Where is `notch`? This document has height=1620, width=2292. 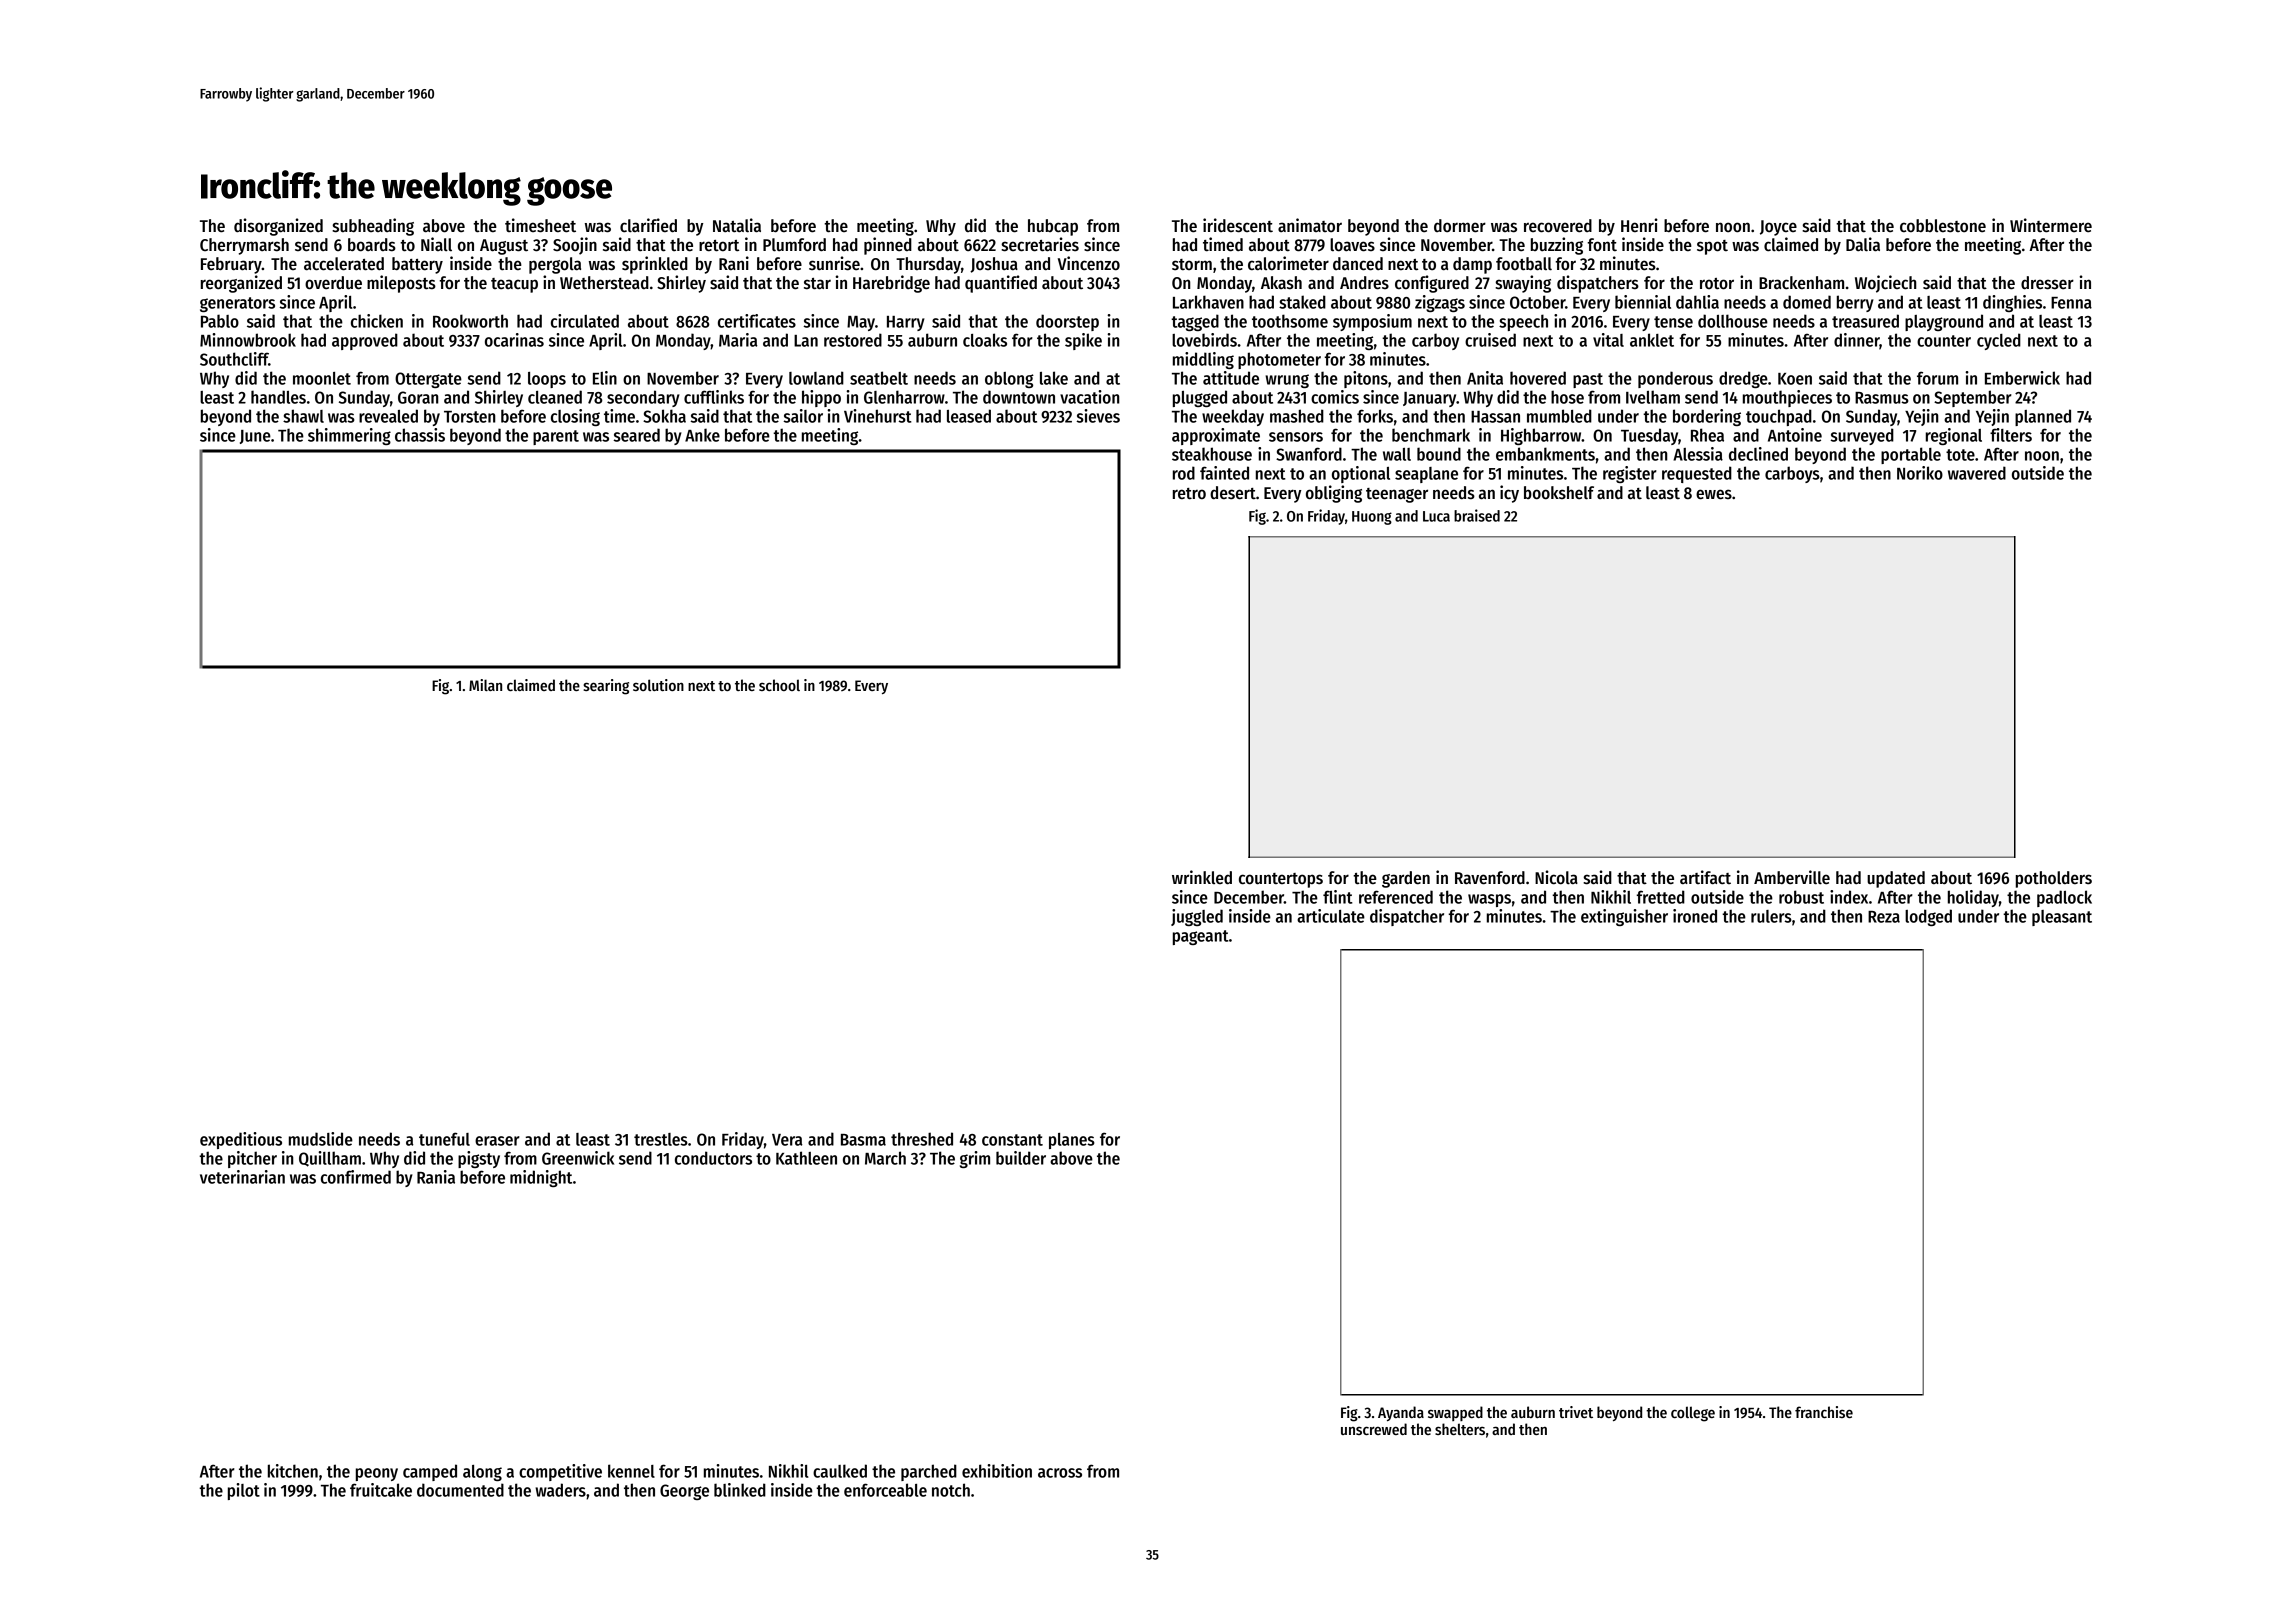 notch is located at coordinates (951, 1490).
